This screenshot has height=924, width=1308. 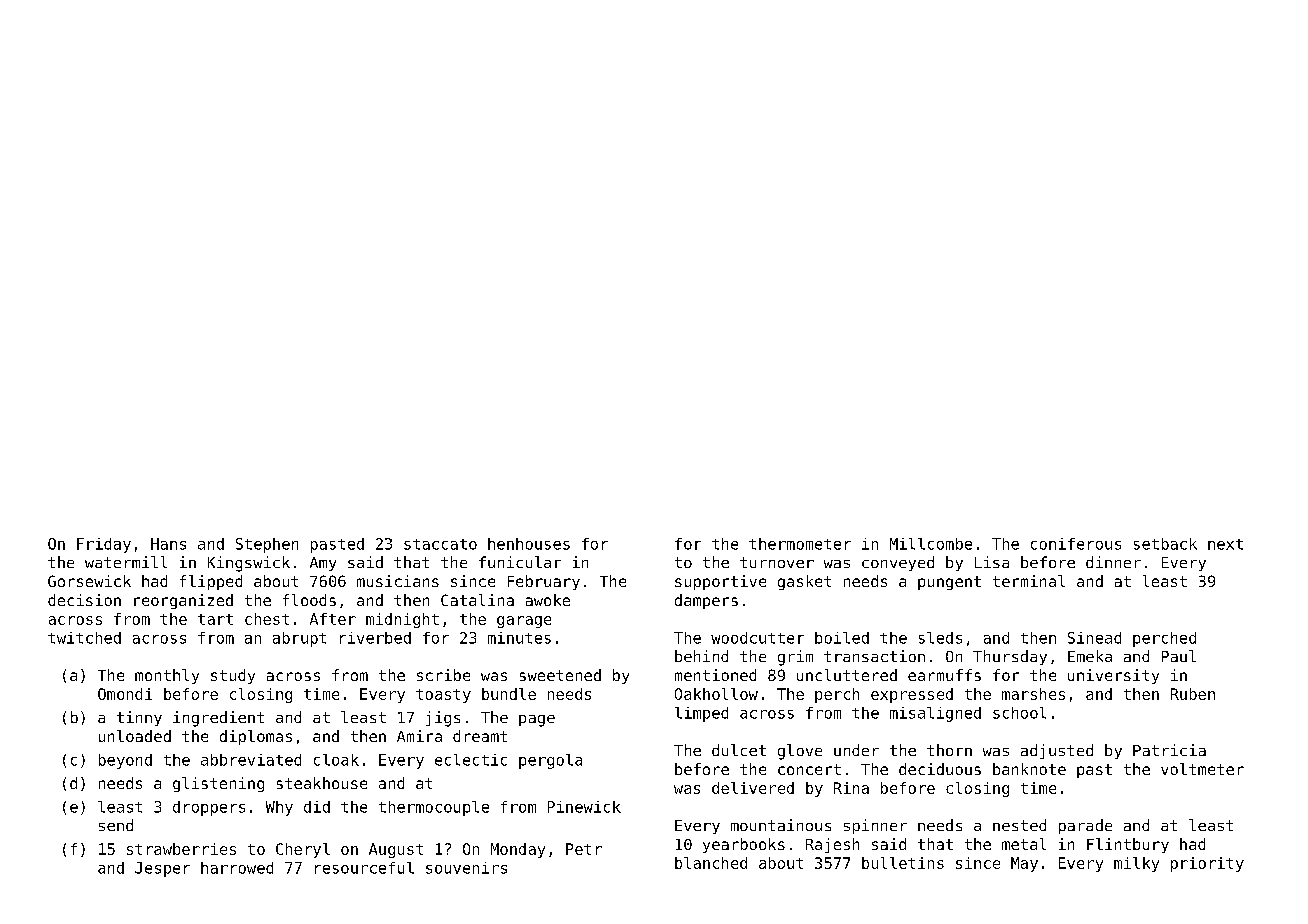 What do you see at coordinates (104, 545) in the screenshot?
I see `Friday` at bounding box center [104, 545].
